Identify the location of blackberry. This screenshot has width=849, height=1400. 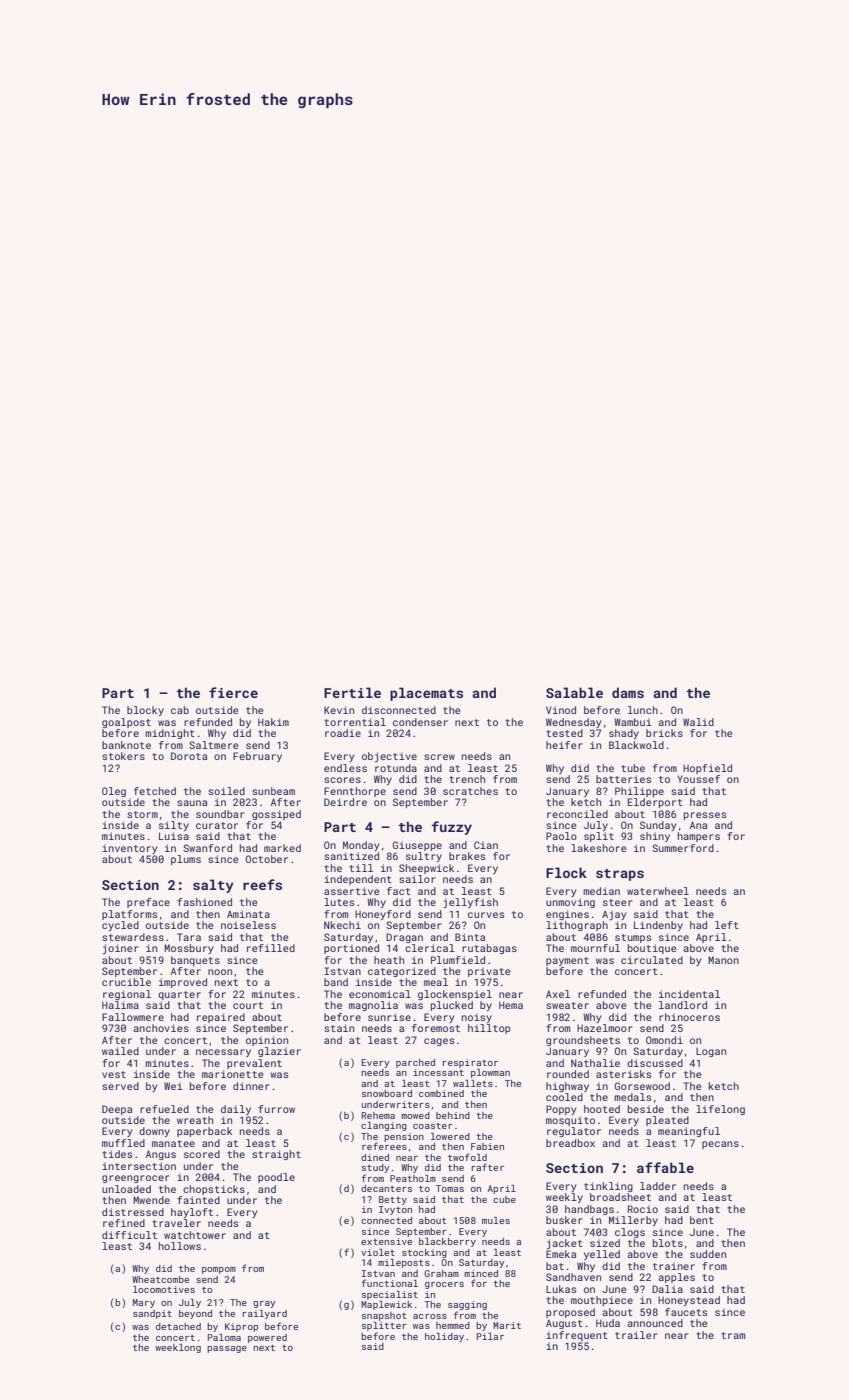
(447, 1242).
